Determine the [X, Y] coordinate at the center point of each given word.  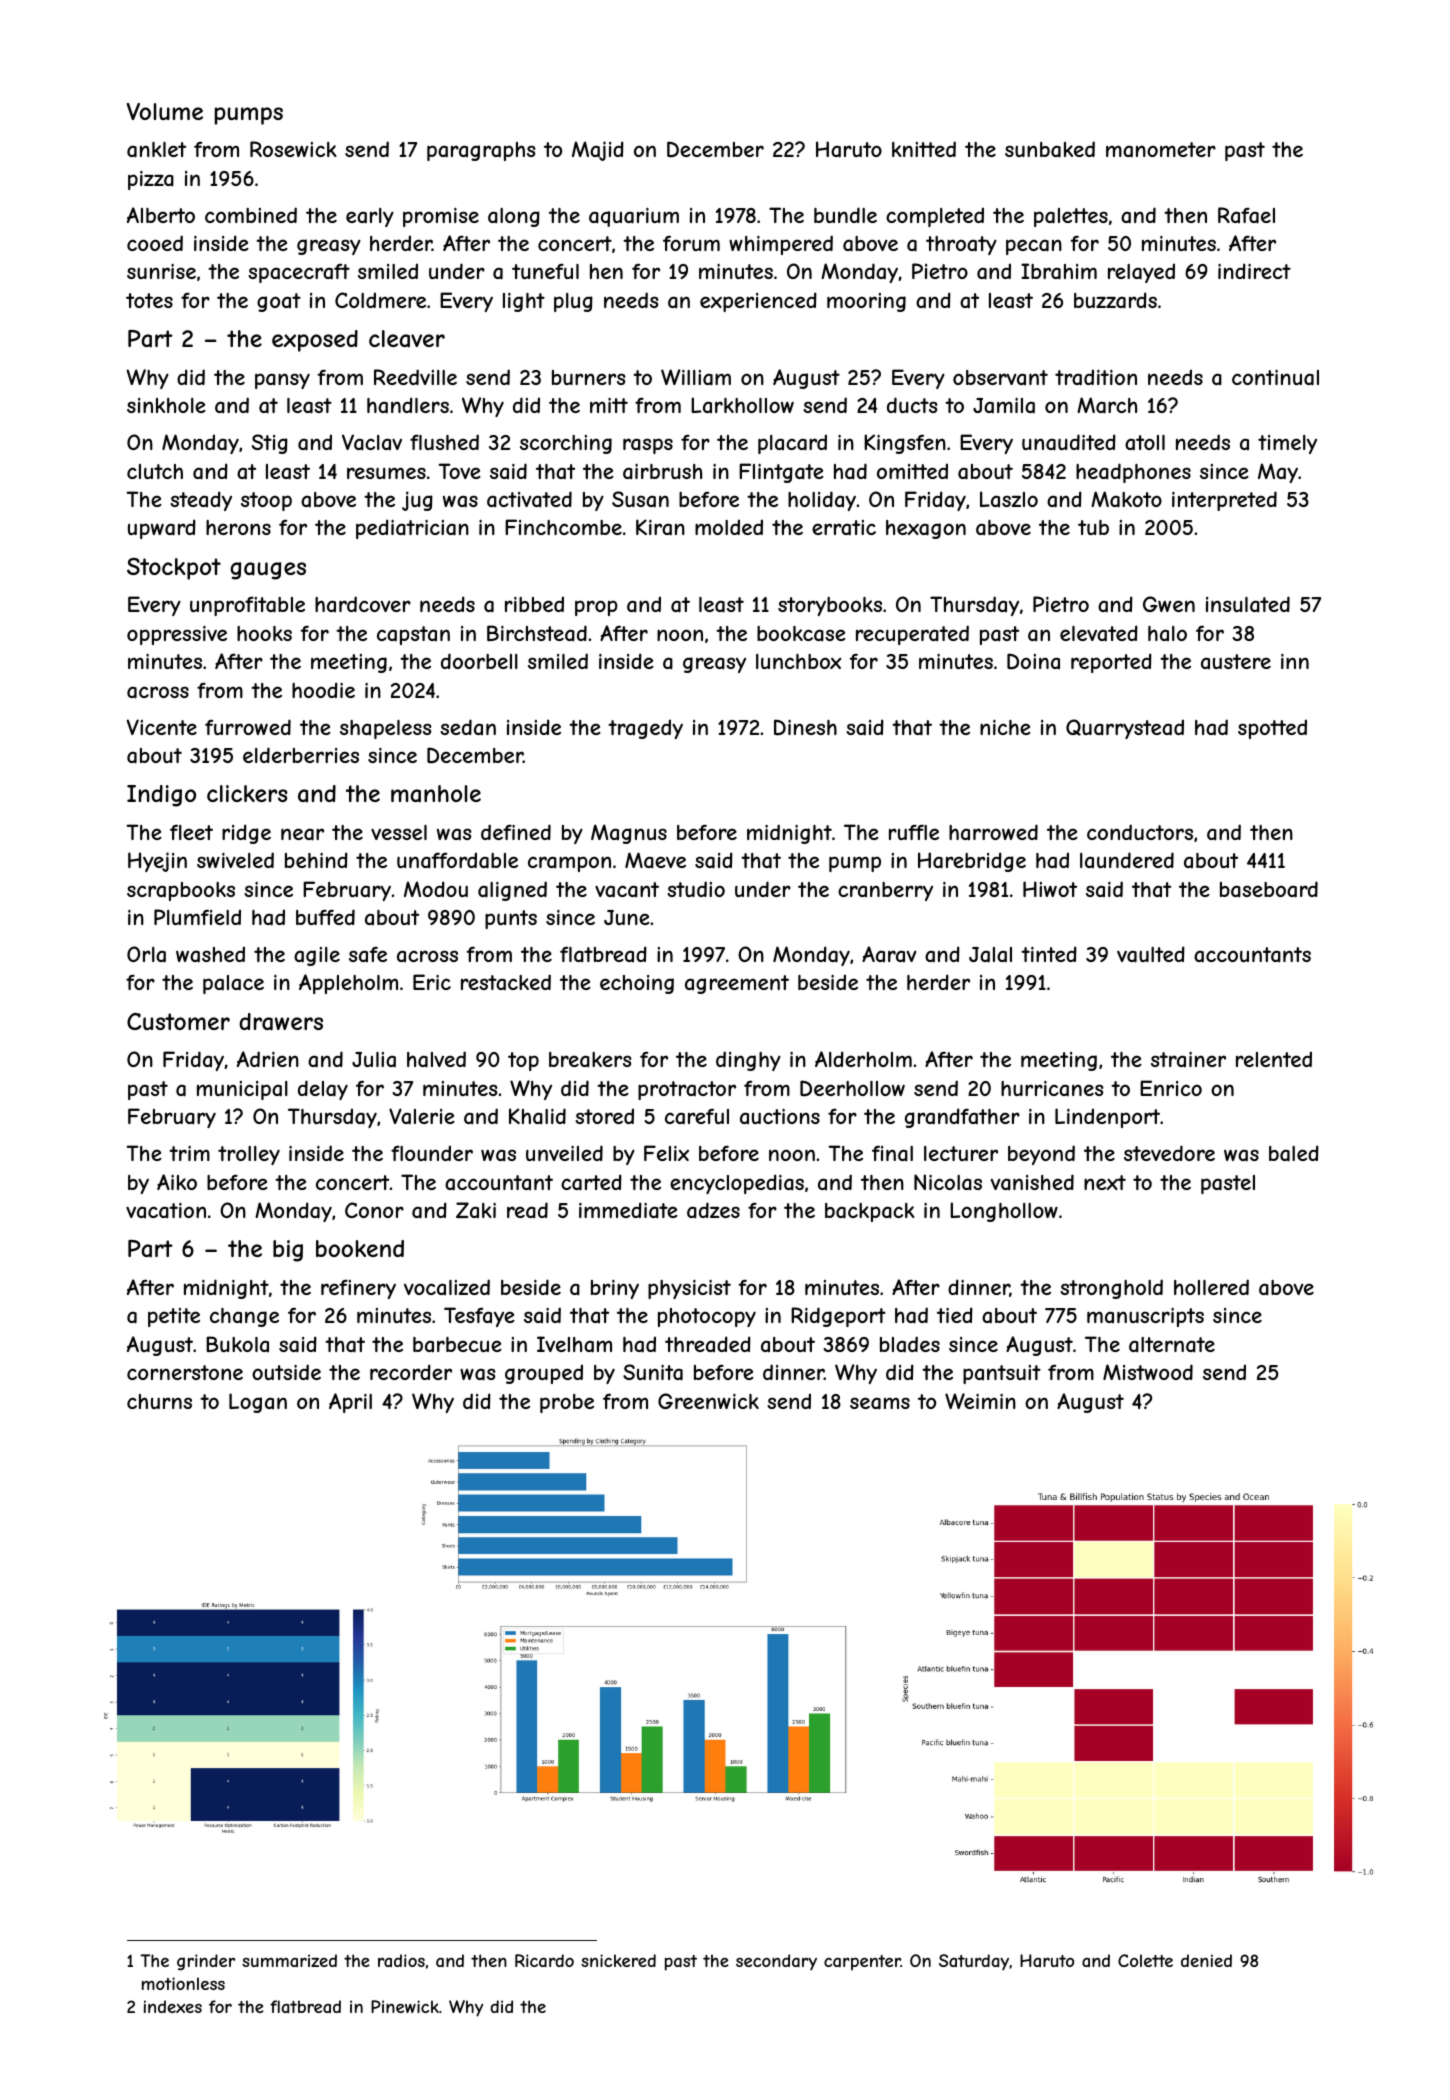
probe [567, 1403]
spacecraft [299, 273]
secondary [776, 1962]
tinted [1049, 954]
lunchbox [798, 661]
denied [1206, 1960]
